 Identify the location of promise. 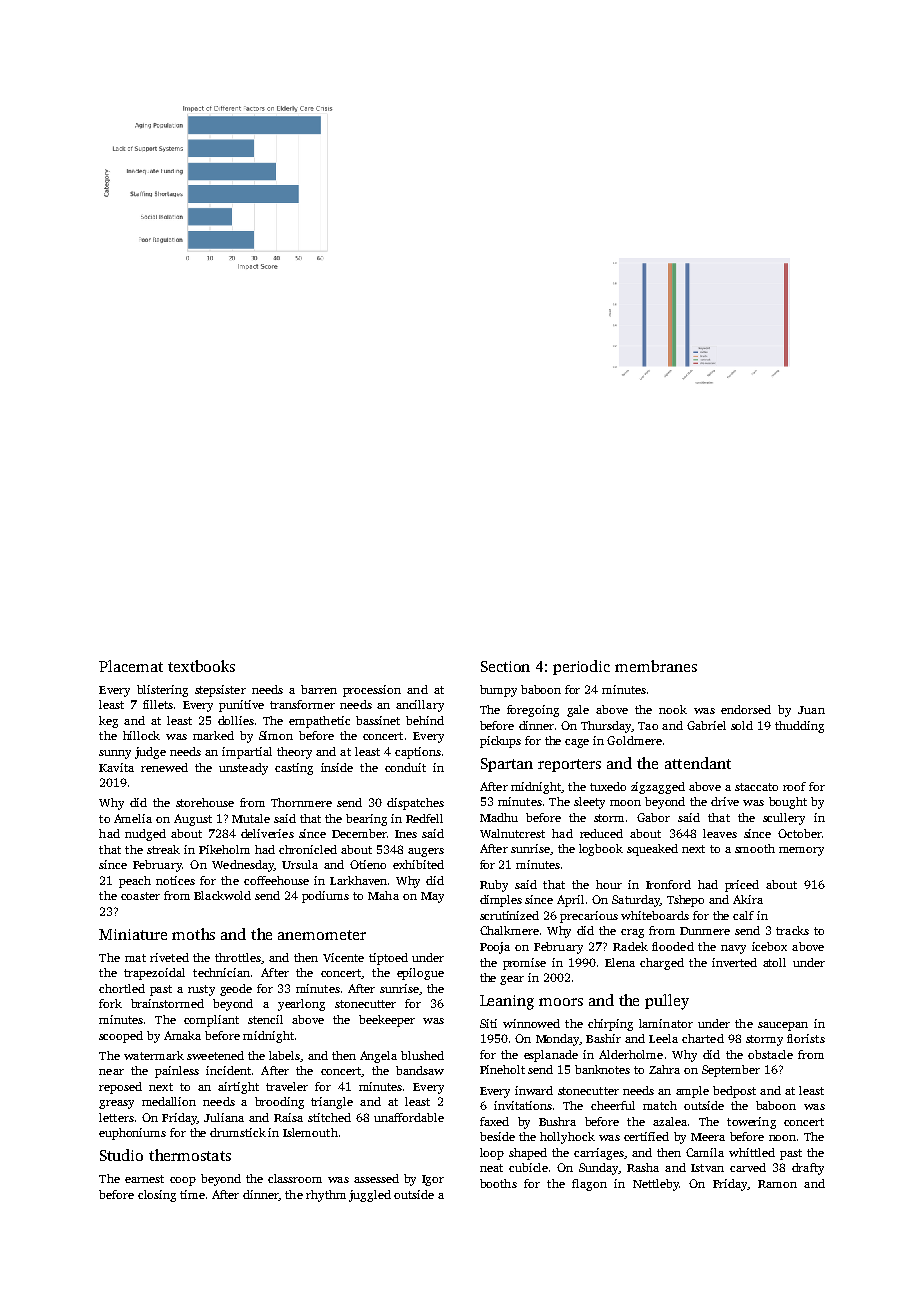
(524, 964).
